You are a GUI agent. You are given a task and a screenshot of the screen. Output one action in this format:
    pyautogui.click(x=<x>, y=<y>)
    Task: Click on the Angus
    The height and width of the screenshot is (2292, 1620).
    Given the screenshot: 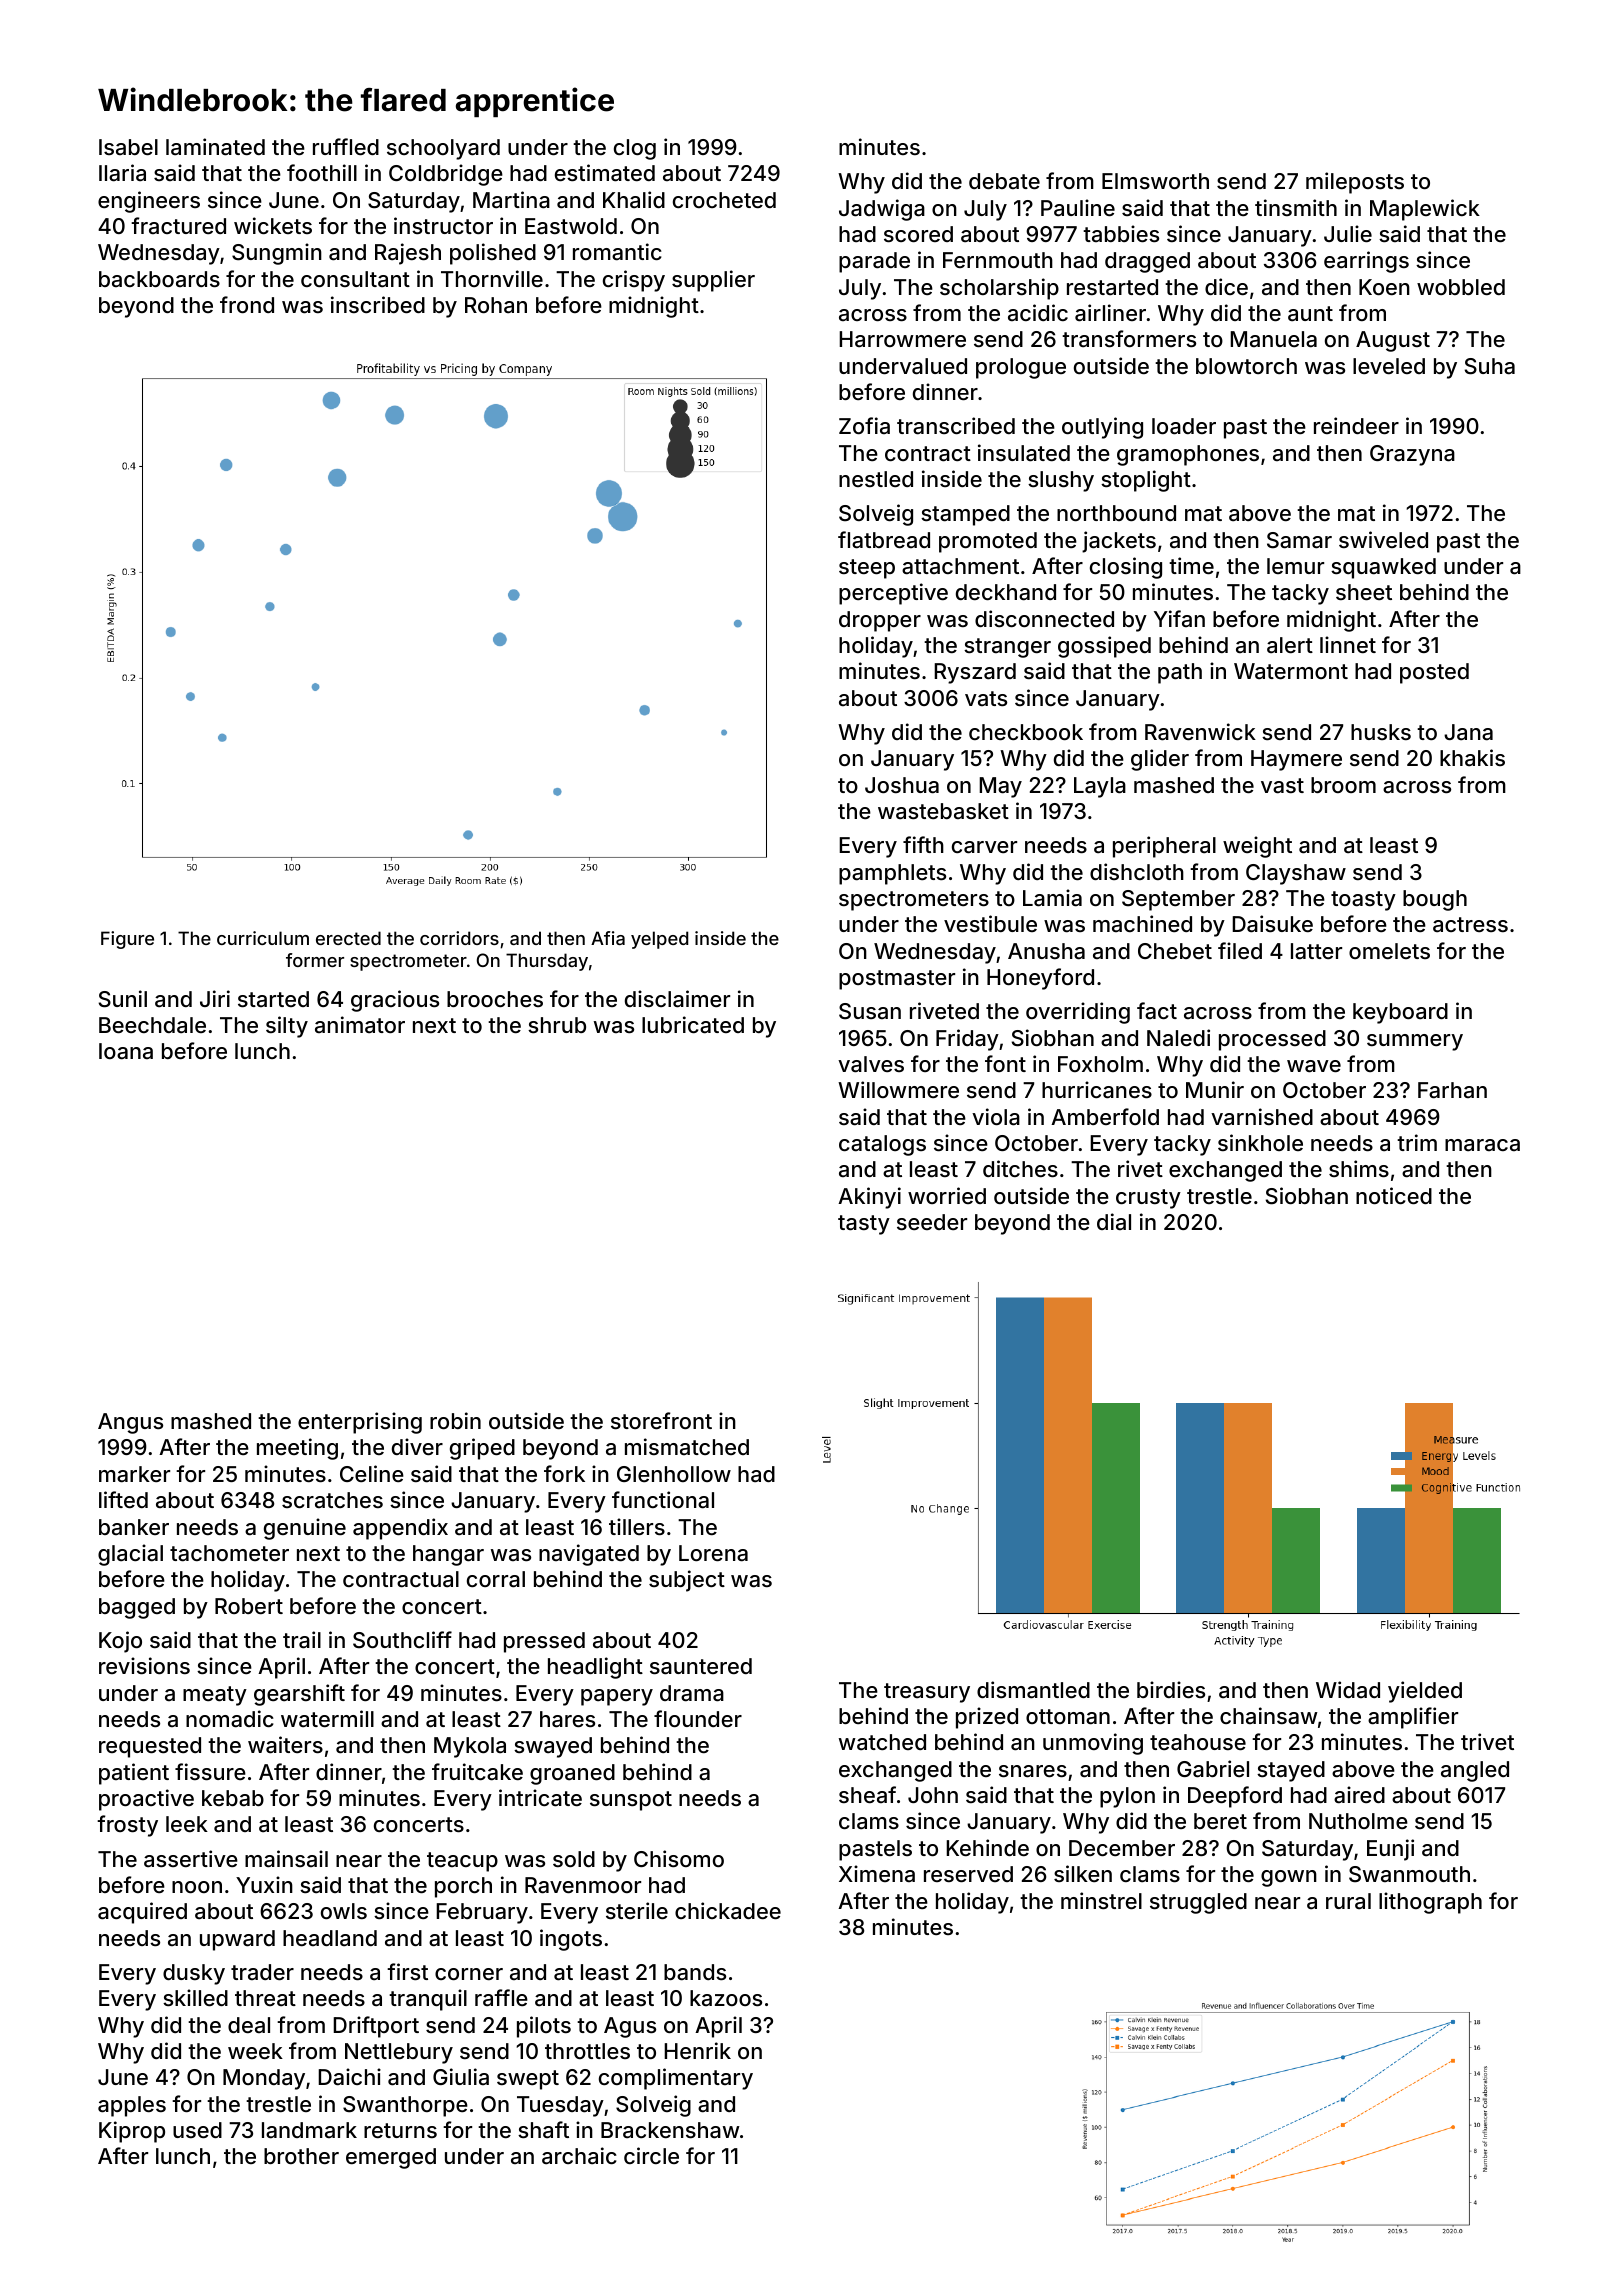 What is the action you would take?
    pyautogui.click(x=130, y=1423)
